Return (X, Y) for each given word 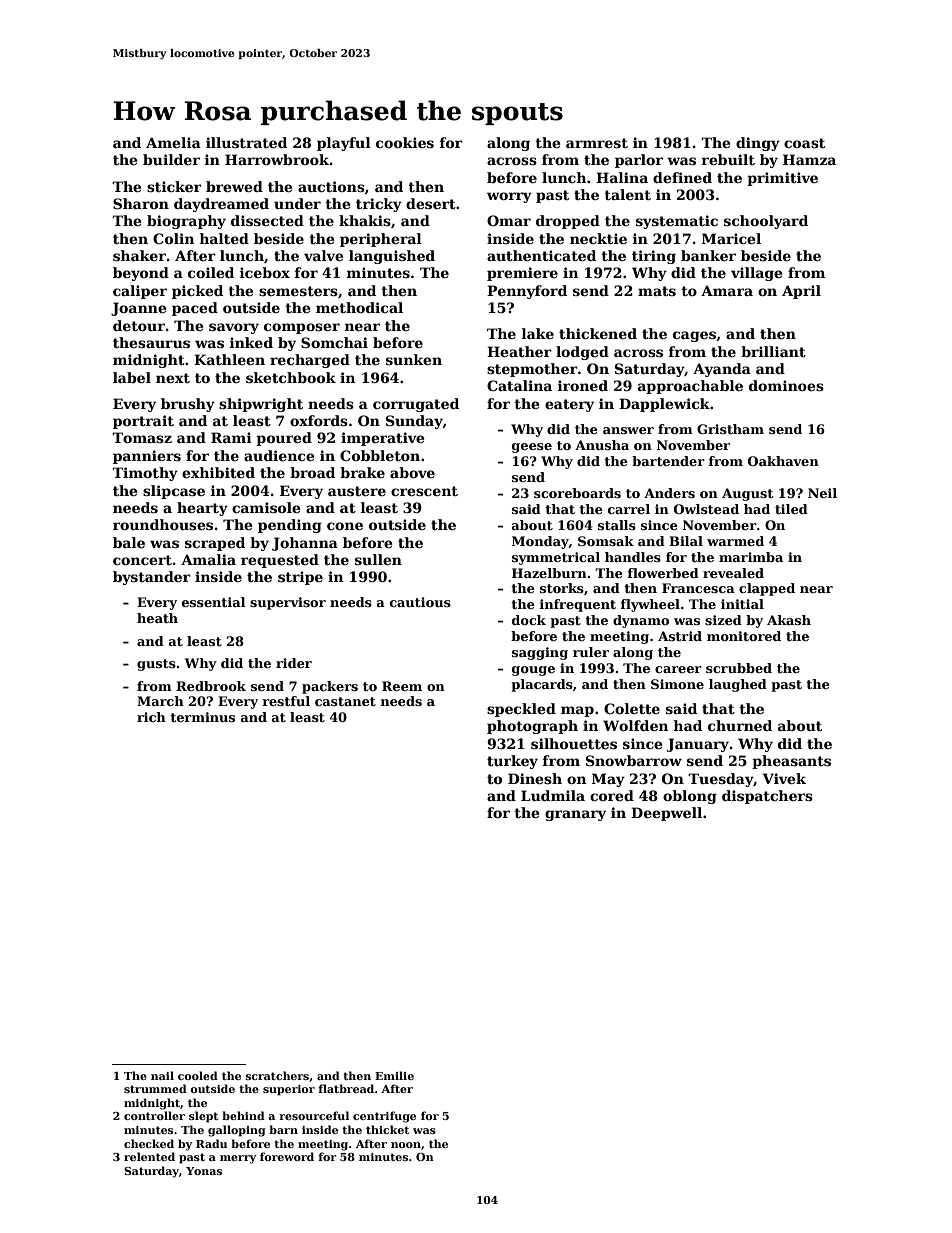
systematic (677, 222)
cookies (405, 142)
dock (529, 620)
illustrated (246, 142)
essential (214, 602)
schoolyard (766, 222)
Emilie (394, 1075)
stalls (617, 525)
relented (149, 1156)
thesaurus (151, 342)
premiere (522, 274)
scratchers (277, 1075)
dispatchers (767, 797)
